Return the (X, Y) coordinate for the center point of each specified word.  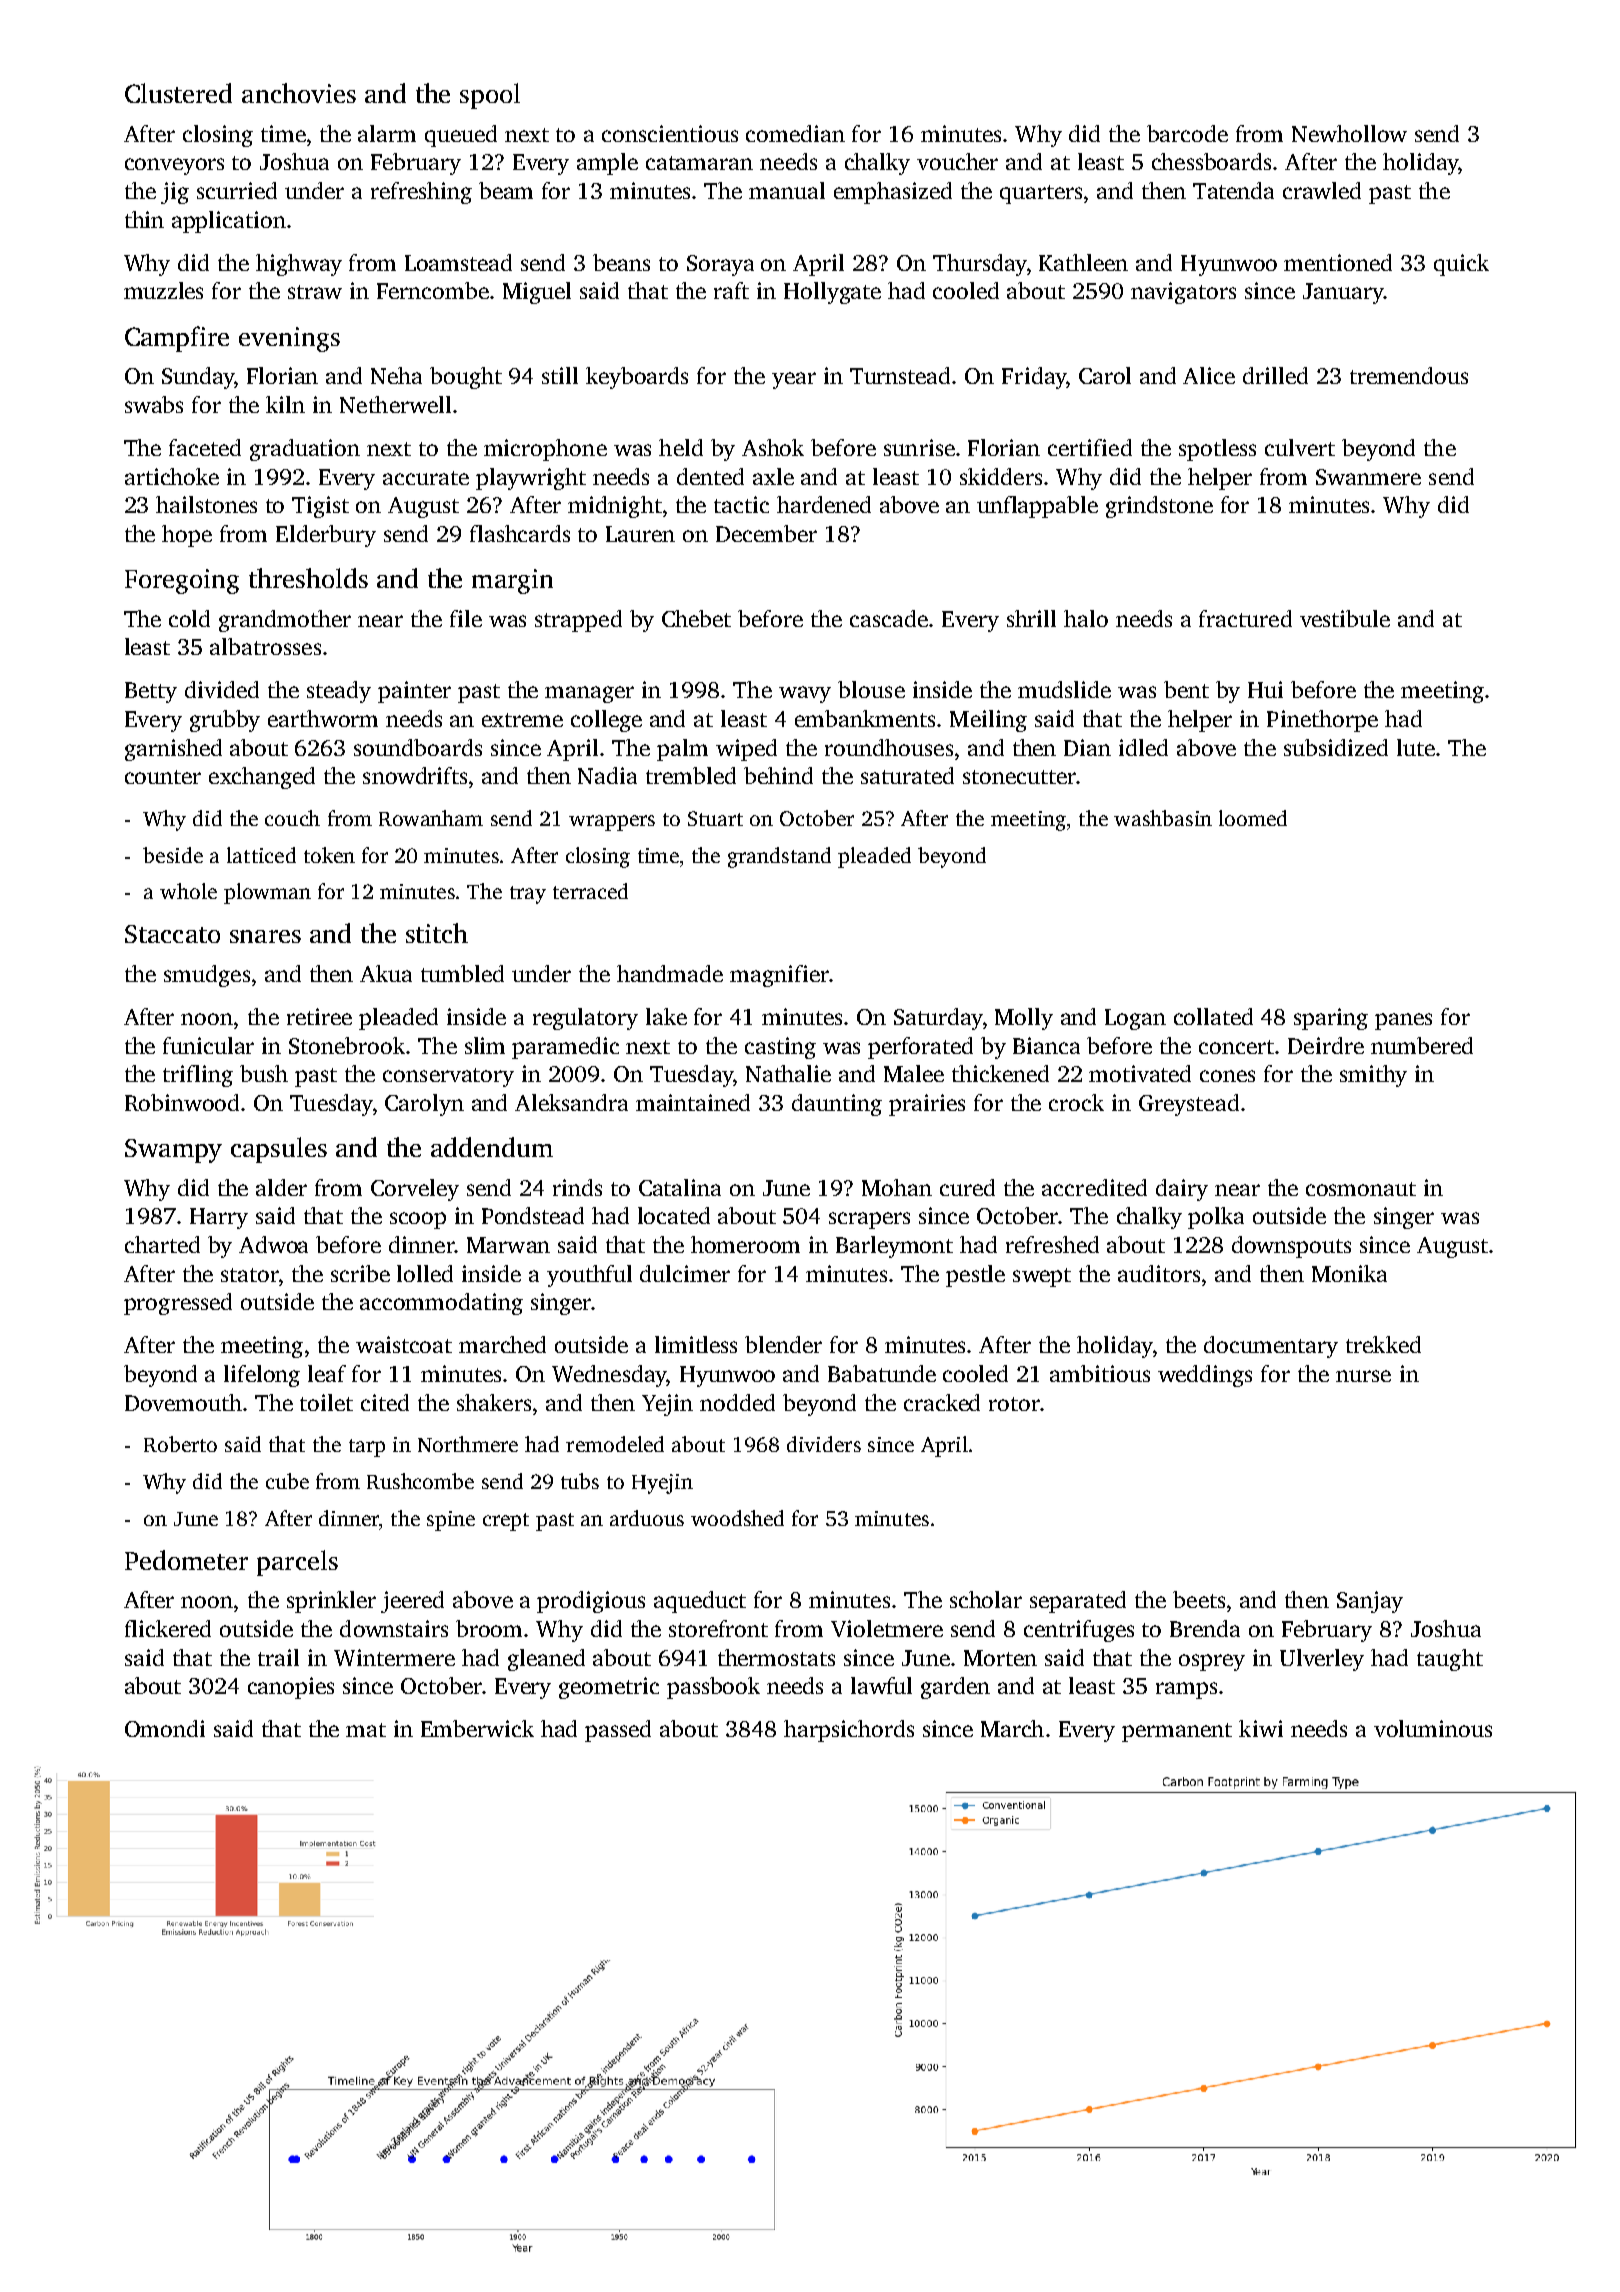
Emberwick (477, 1728)
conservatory (448, 1077)
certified (1090, 447)
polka (1216, 1218)
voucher (957, 161)
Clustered (178, 93)
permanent (1177, 1732)
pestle (975, 1276)
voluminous (1433, 1728)
